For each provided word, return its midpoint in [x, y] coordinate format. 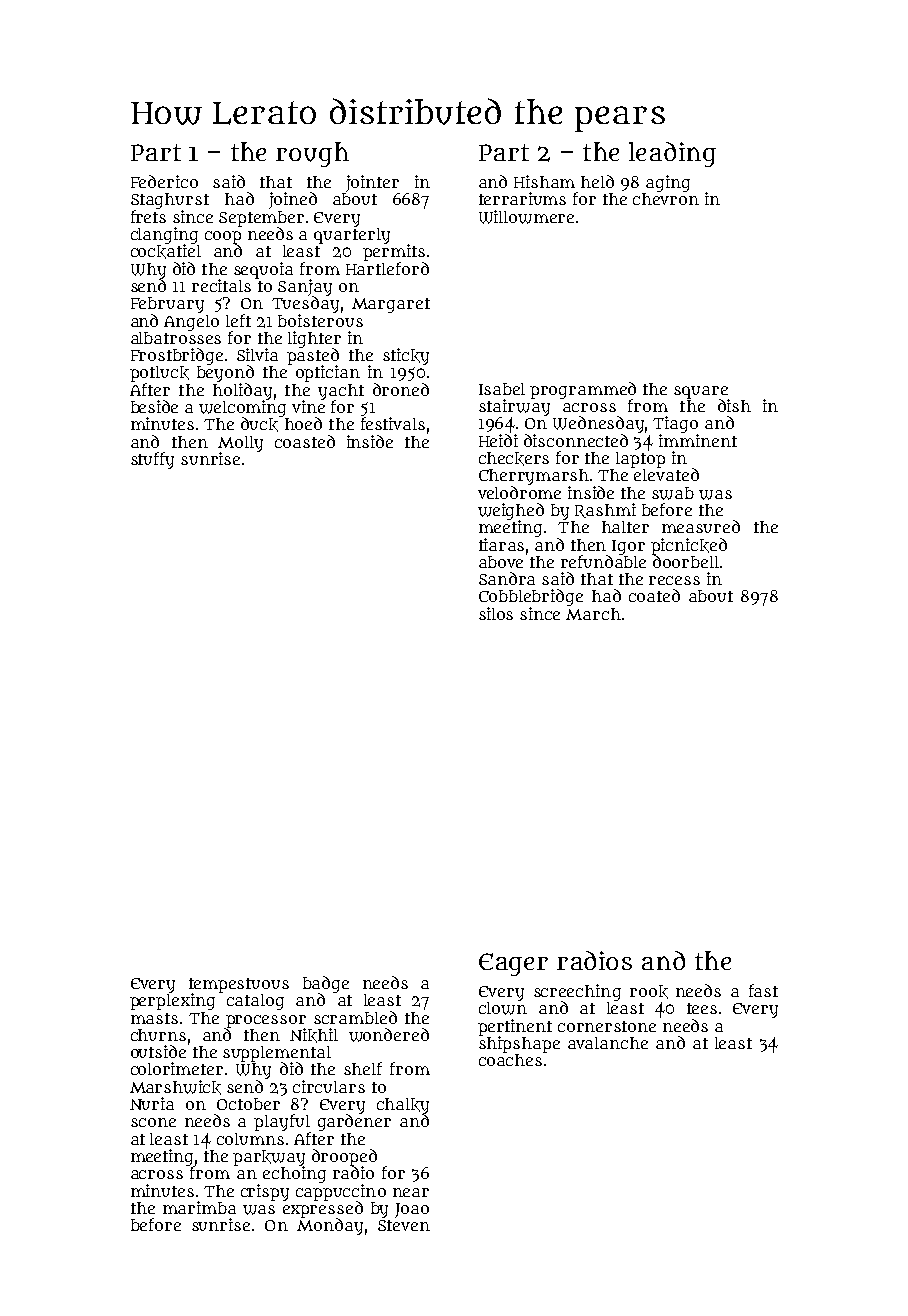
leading [672, 154]
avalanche [608, 1043]
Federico [164, 181]
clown [503, 1008]
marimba [199, 1207]
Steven [404, 1225]
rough [312, 154]
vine [308, 406]
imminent [698, 440]
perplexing [172, 1001]
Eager [513, 964]
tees [702, 1008]
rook [649, 992]
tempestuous [239, 985]
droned [401, 389]
